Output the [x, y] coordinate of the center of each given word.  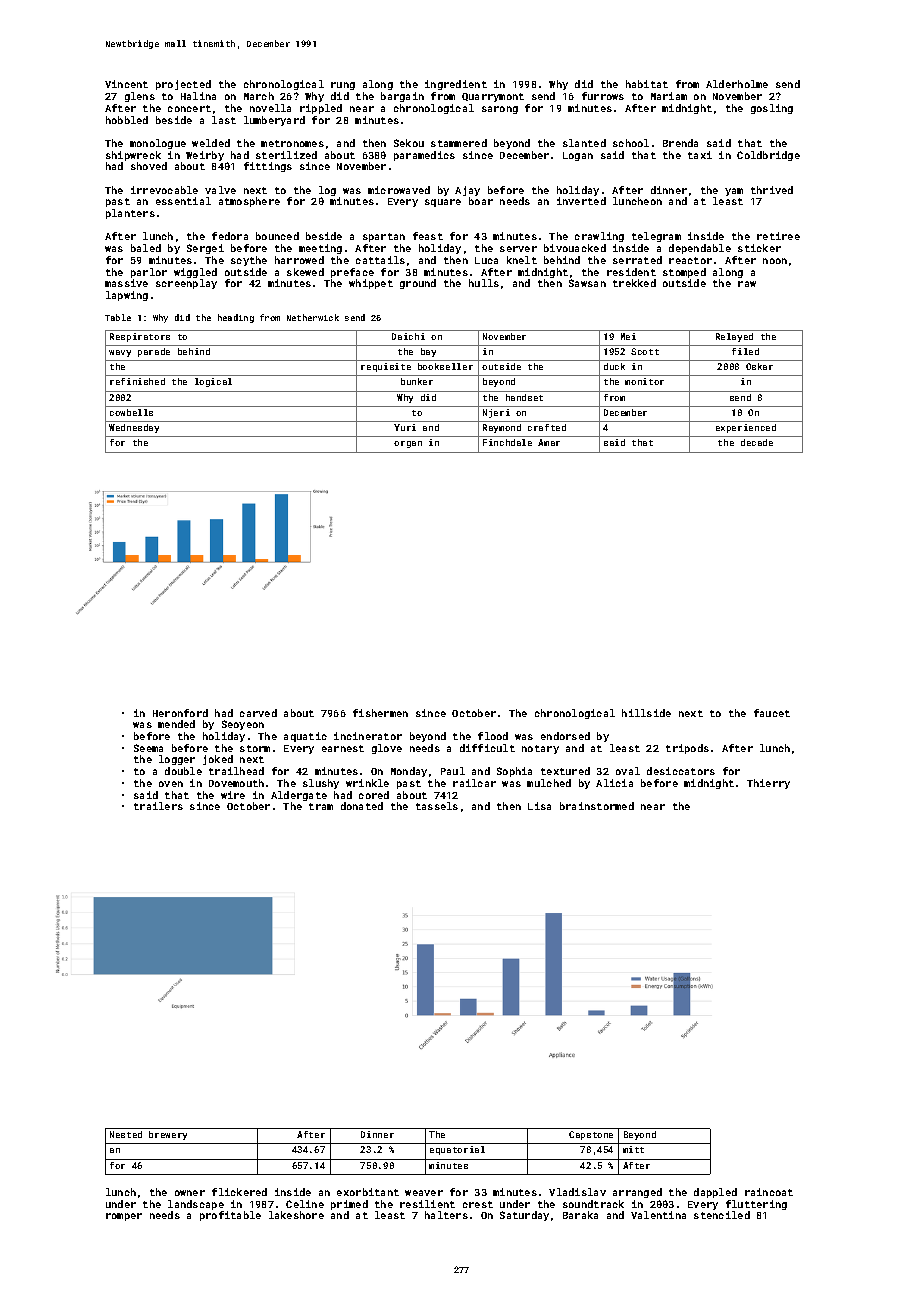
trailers [158, 806]
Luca [486, 260]
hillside [646, 713]
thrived [772, 190]
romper [124, 1217]
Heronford [180, 713]
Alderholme [737, 84]
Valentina [658, 1215]
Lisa [539, 806]
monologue [158, 144]
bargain [402, 97]
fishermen [380, 713]
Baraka [580, 1215]
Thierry [768, 784]
